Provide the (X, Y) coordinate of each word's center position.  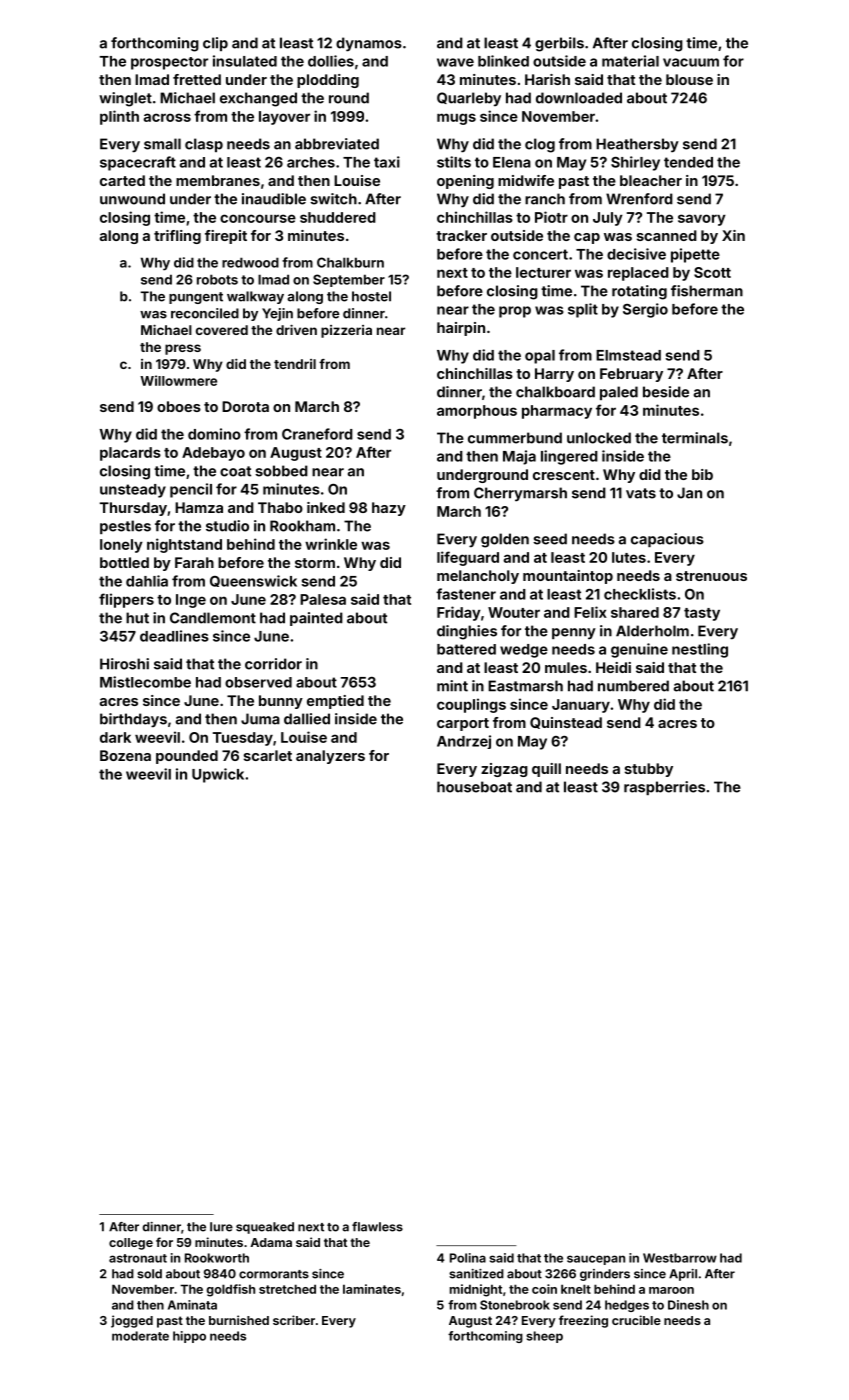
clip (215, 44)
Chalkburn (350, 262)
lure (221, 1227)
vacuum (691, 62)
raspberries (664, 788)
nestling (700, 650)
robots (217, 279)
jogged (132, 1321)
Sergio (645, 310)
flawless (377, 1227)
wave (455, 62)
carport (463, 724)
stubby (649, 770)
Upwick (218, 775)
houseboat (474, 787)
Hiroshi (124, 664)
